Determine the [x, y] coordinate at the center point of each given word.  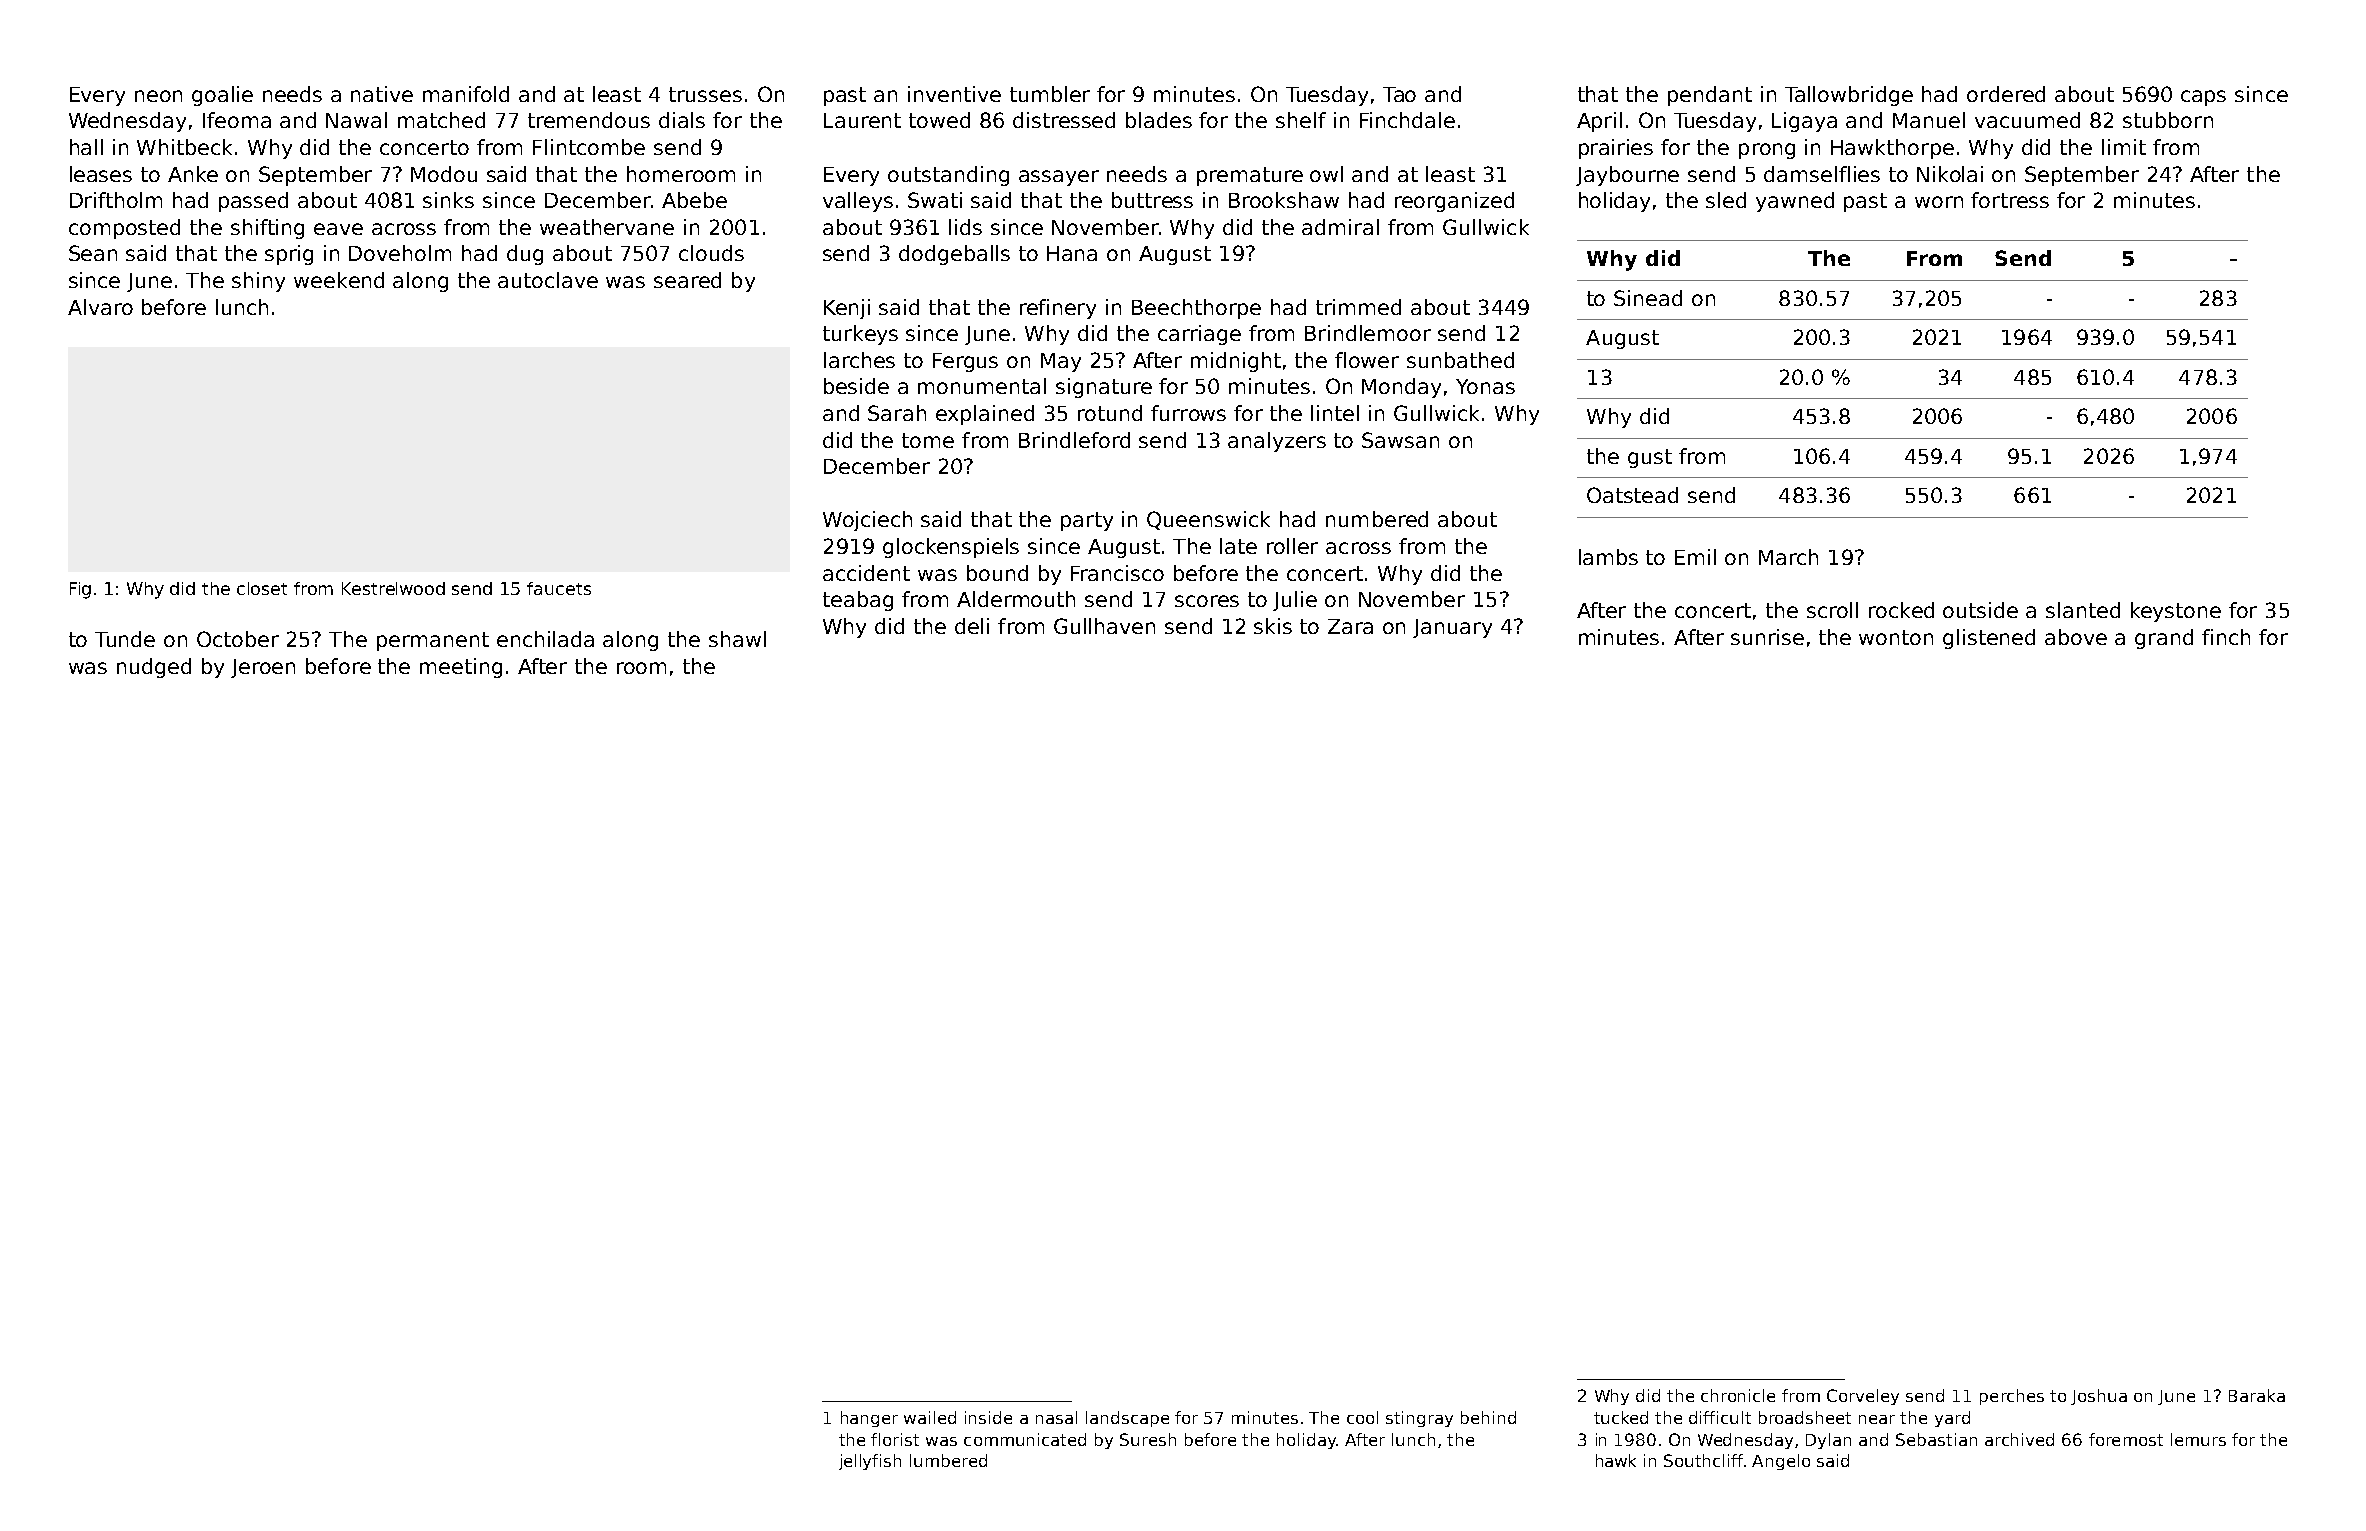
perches [2012, 1397]
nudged [154, 668]
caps [2203, 98]
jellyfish [870, 1462]
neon [158, 96]
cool [1362, 1417]
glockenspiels [951, 548]
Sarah [897, 413]
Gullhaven [1104, 626]
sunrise [1767, 637]
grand [2164, 639]
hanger [869, 1419]
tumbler [1050, 94]
